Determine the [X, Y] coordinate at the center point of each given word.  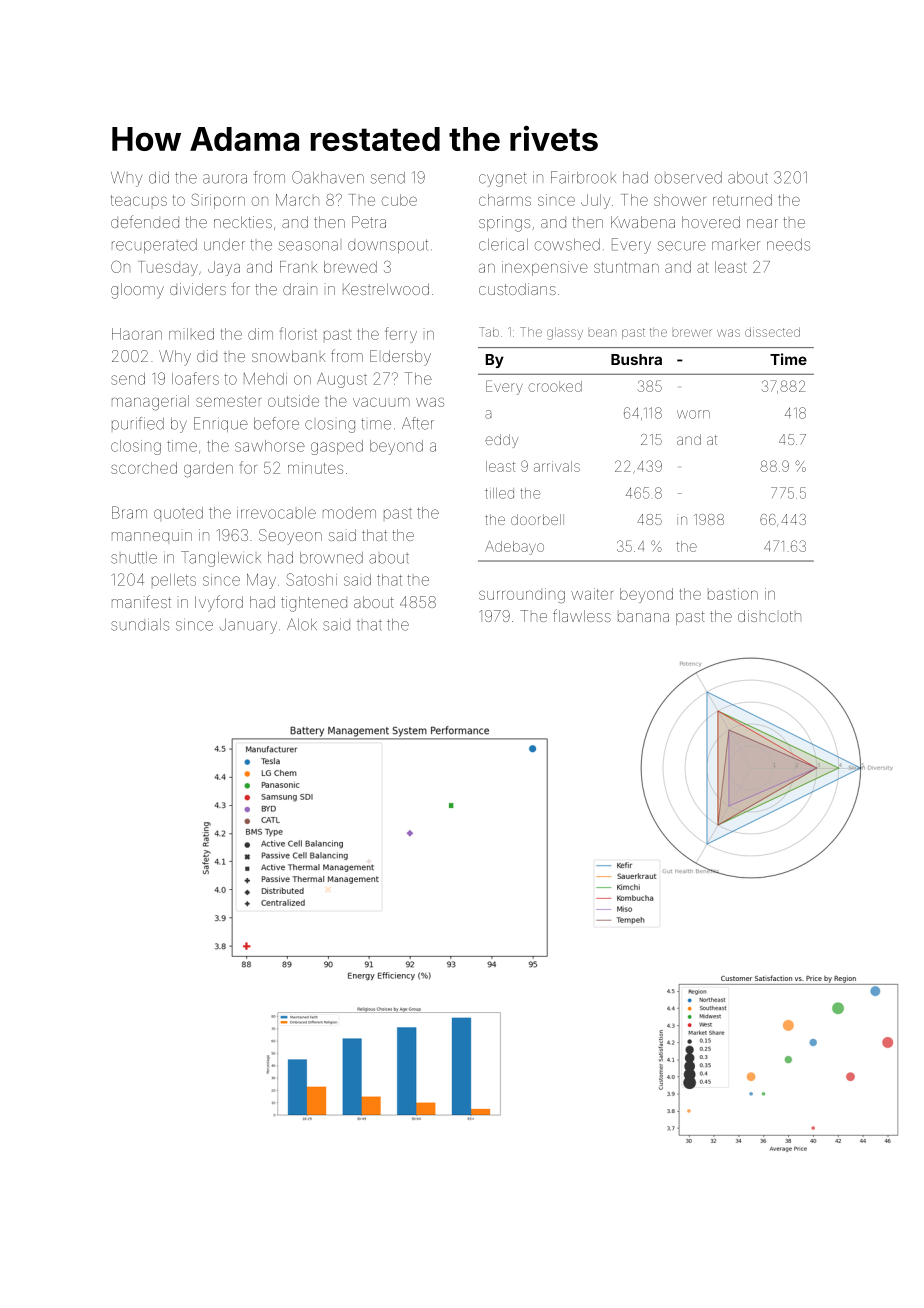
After [418, 423]
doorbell [537, 519]
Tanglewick [221, 559]
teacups [139, 200]
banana [643, 617]
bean [602, 333]
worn [693, 414]
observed [688, 178]
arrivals [557, 466]
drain [300, 289]
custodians [517, 289]
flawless [582, 615]
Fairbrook [583, 177]
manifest [141, 601]
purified [138, 423]
